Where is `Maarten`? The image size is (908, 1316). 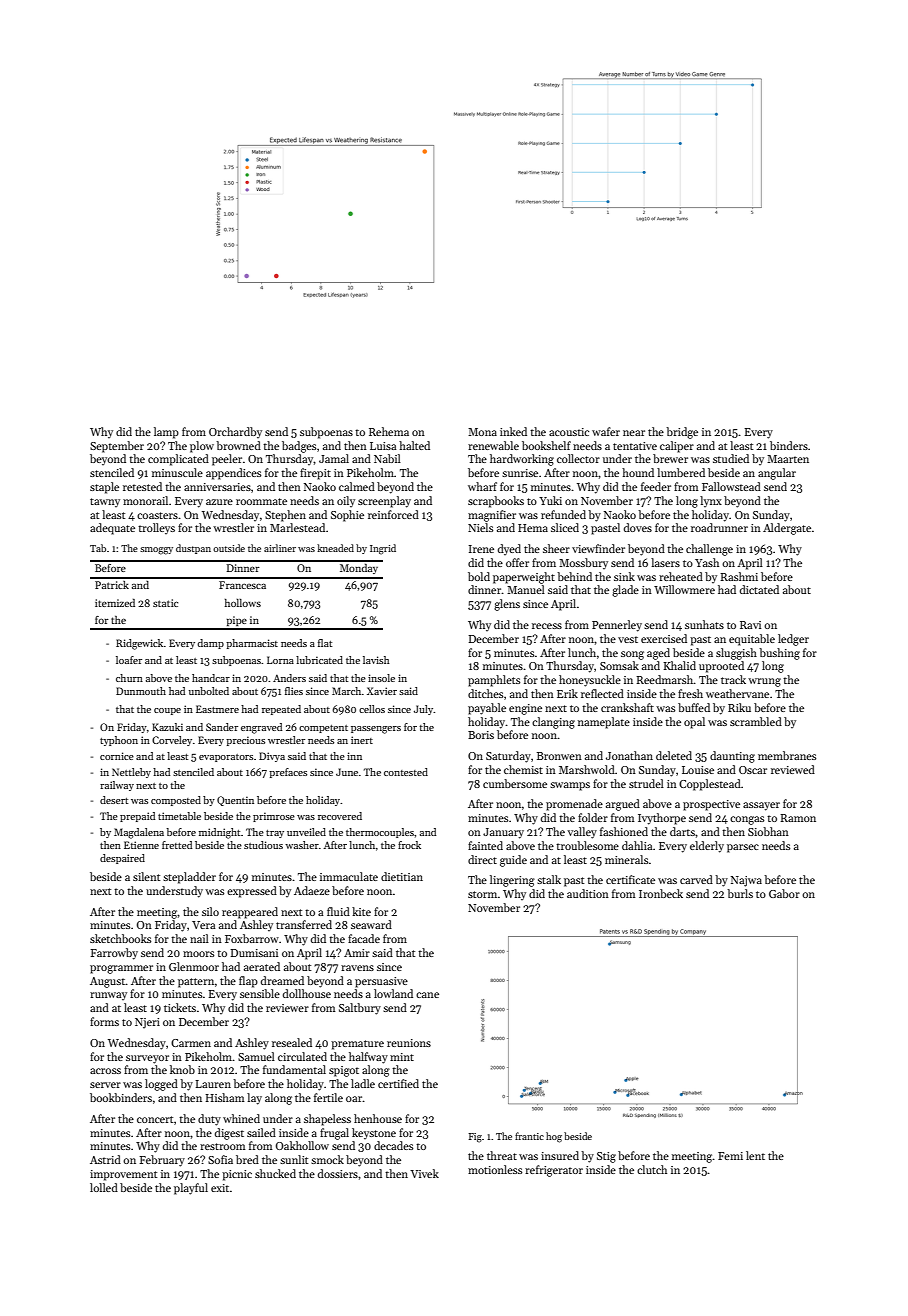
Maarten is located at coordinates (788, 459).
